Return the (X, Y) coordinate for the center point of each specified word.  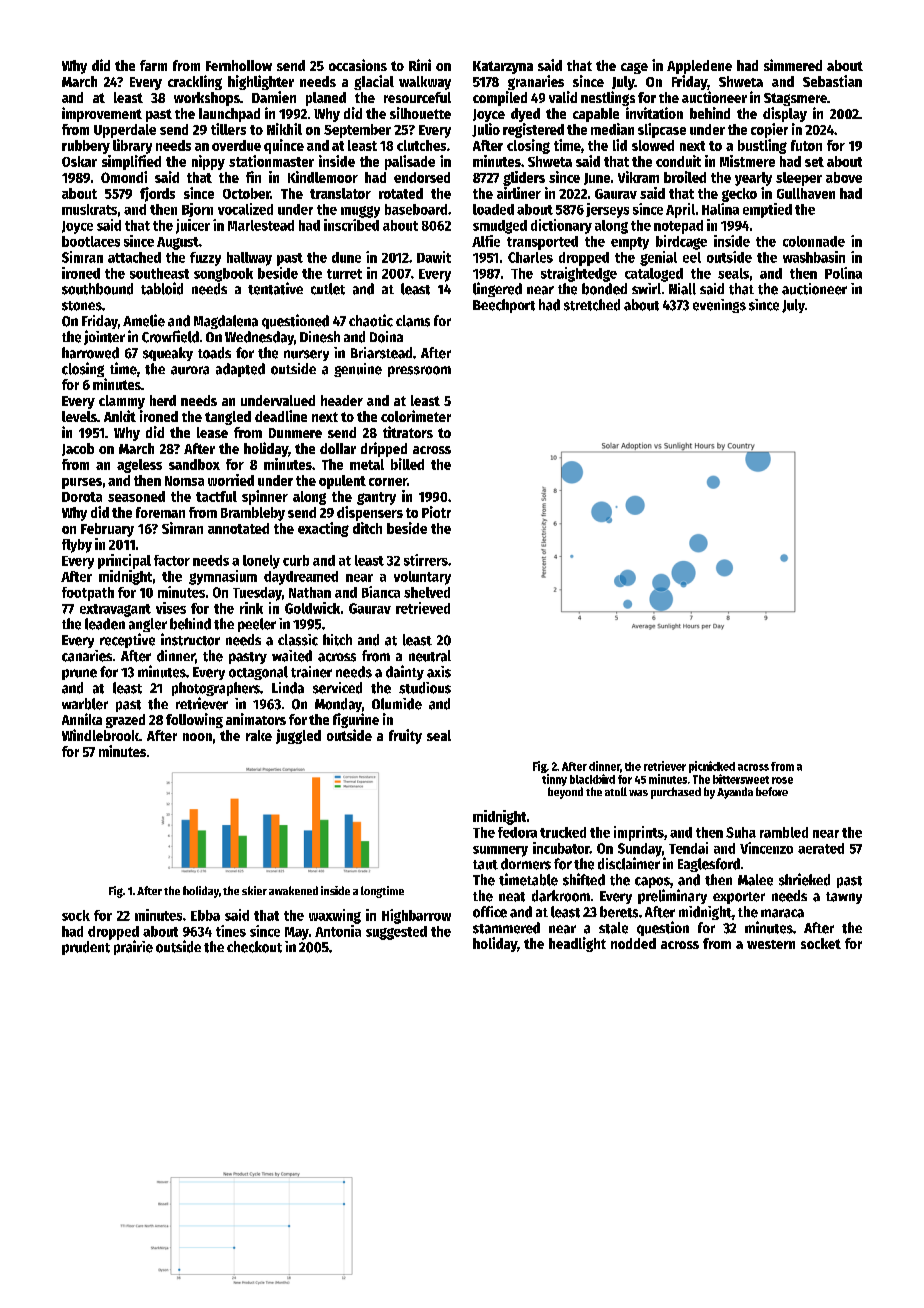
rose (782, 780)
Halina (720, 209)
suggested (396, 933)
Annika (82, 719)
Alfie (486, 241)
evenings (719, 306)
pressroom (419, 371)
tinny (554, 780)
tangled (228, 418)
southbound (97, 289)
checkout (254, 947)
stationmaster (271, 161)
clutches (421, 145)
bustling (762, 146)
